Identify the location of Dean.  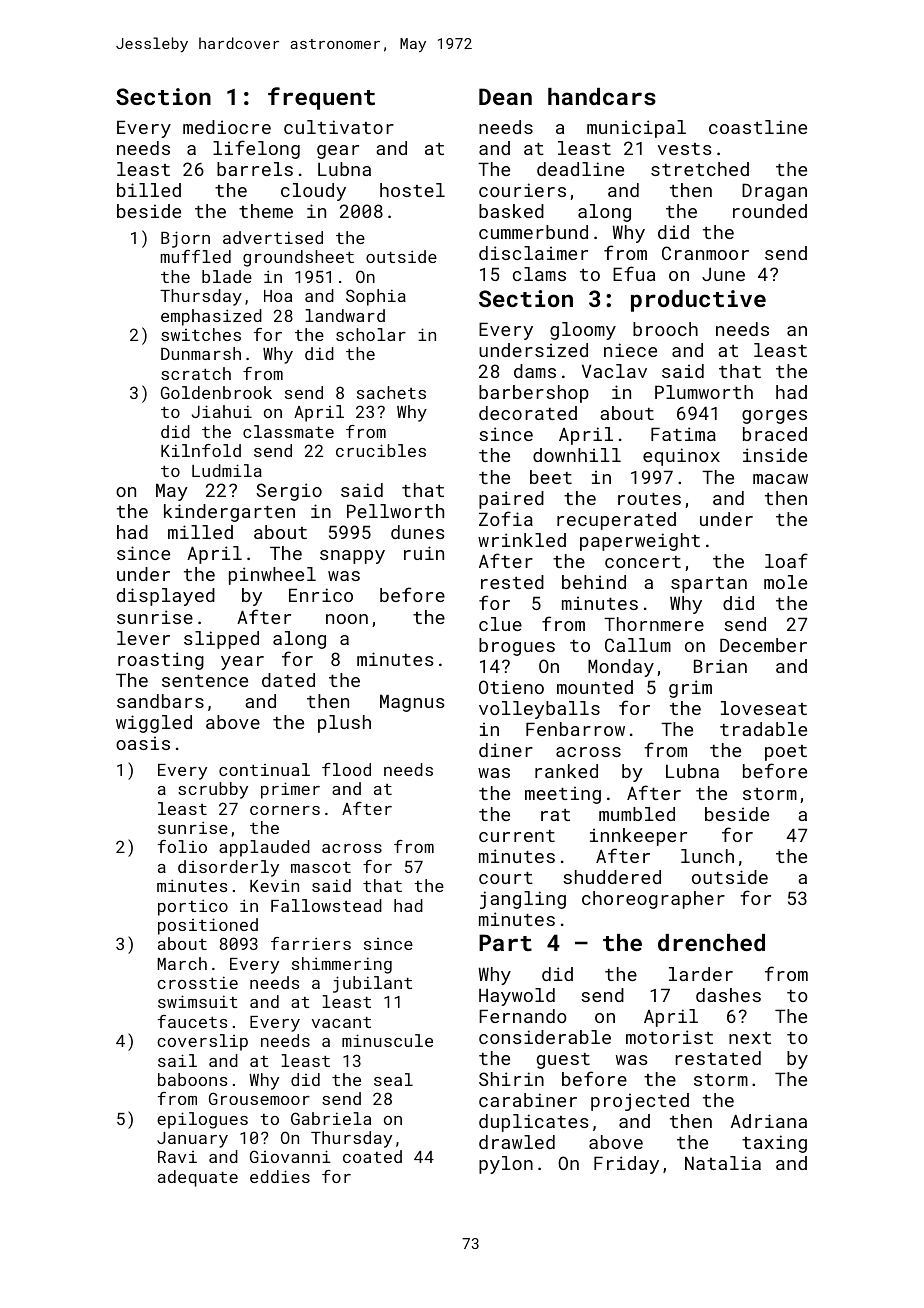
(505, 96).
